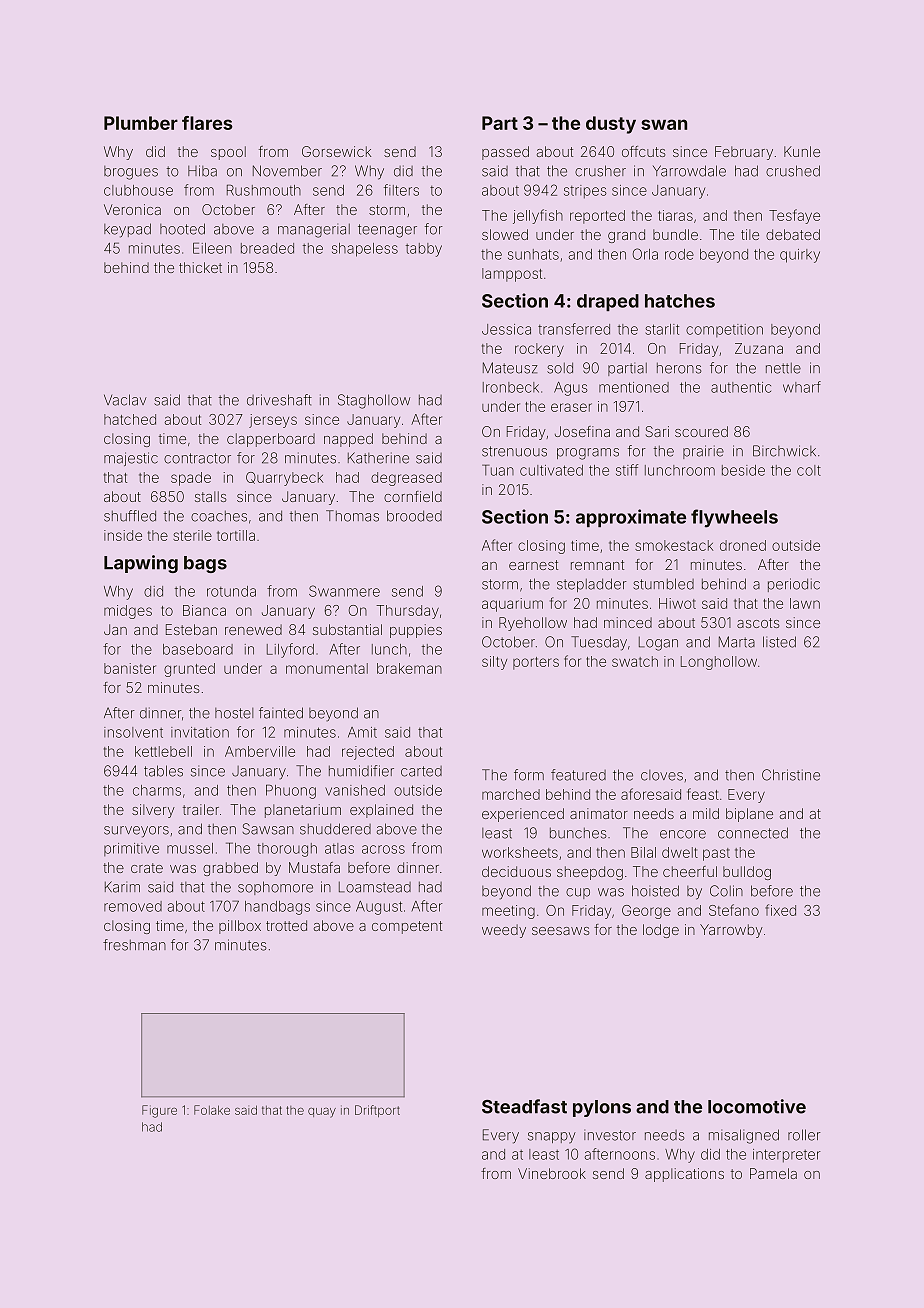 The image size is (924, 1308). I want to click on locomotive, so click(757, 1106).
